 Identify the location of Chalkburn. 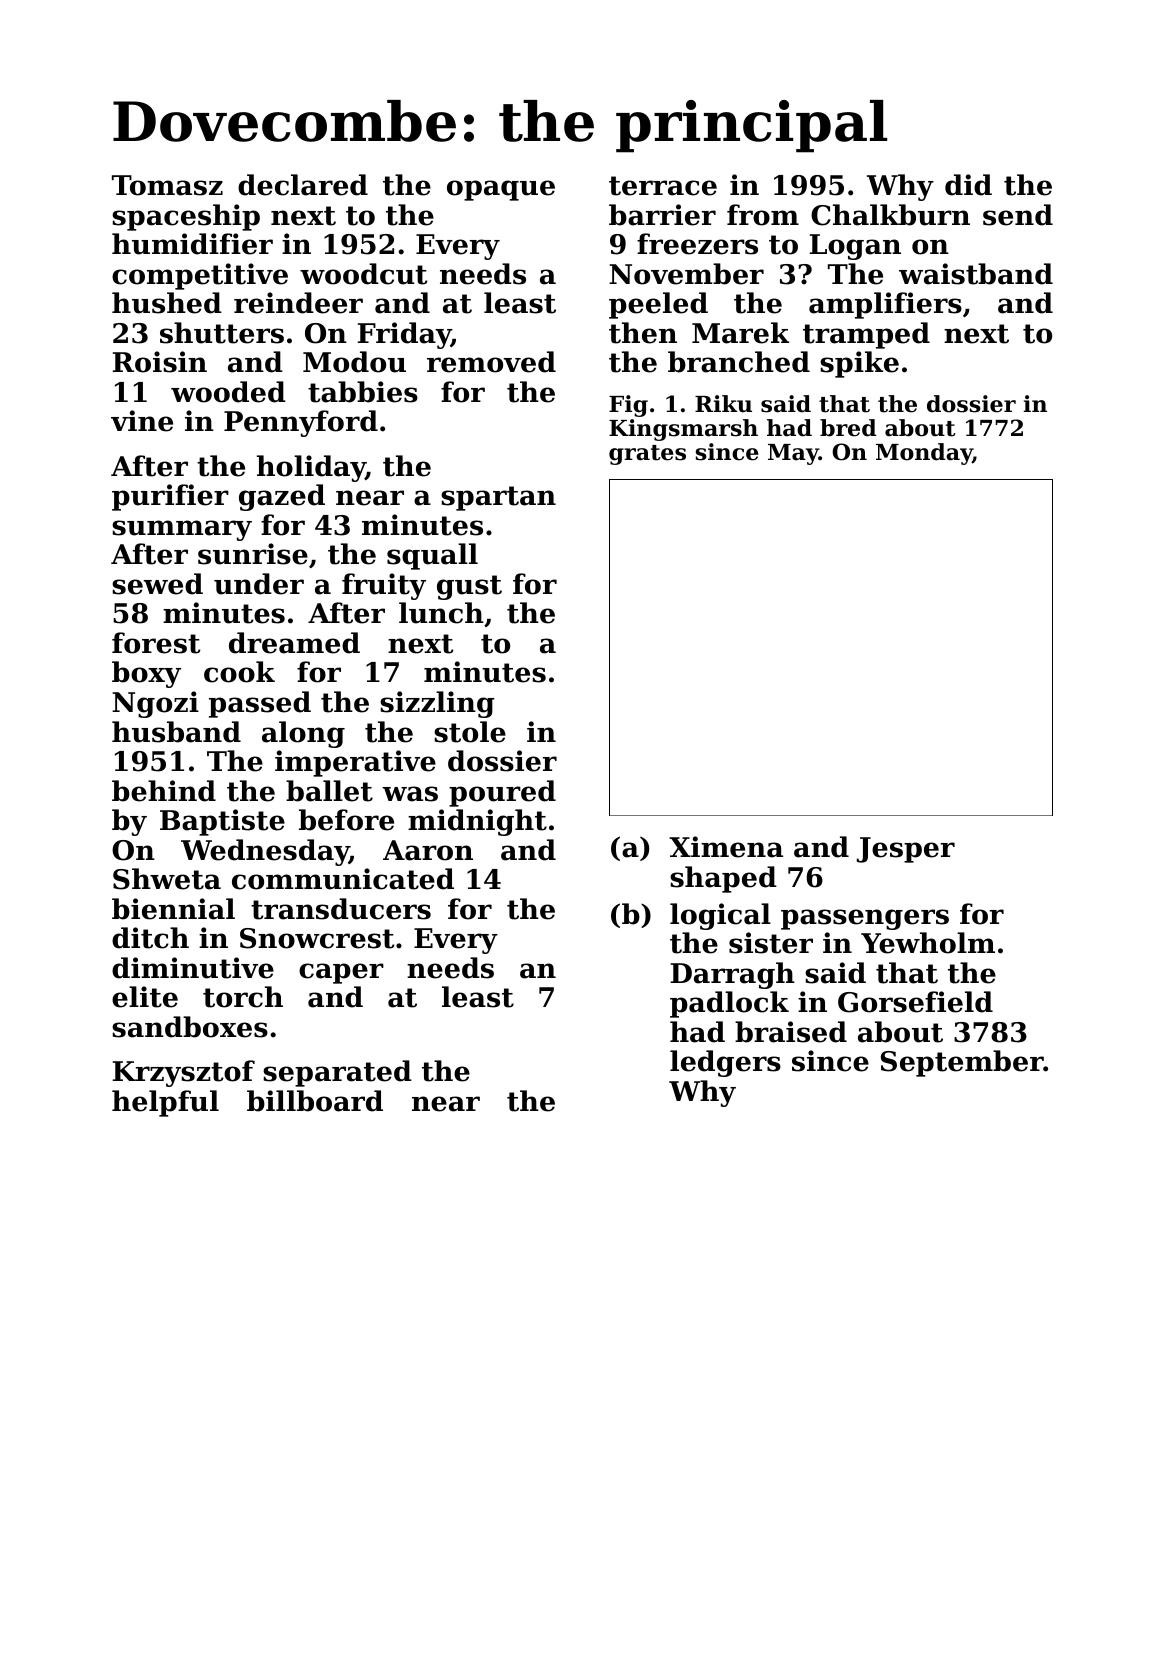
(890, 215).
